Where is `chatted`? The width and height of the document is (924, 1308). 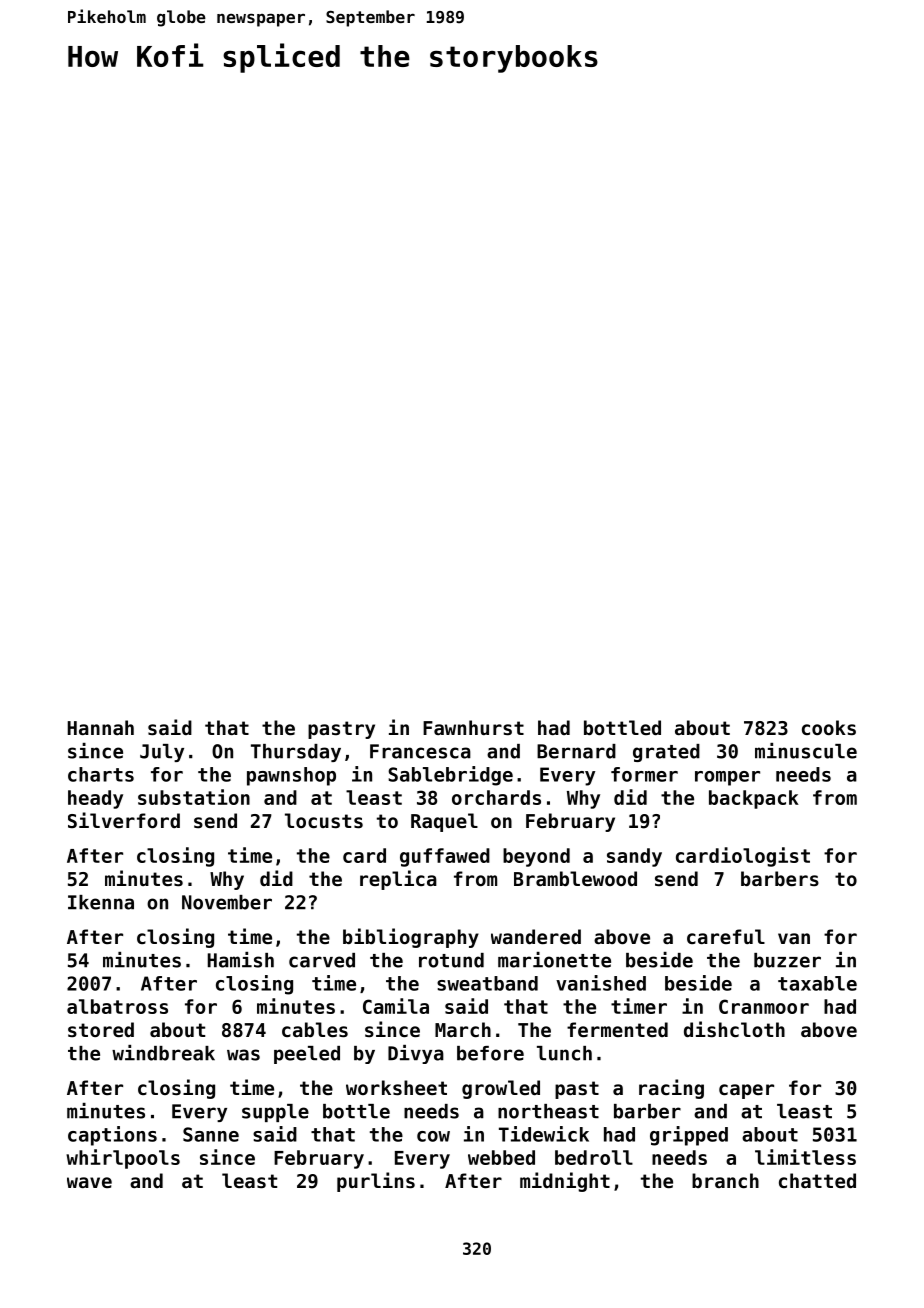 chatted is located at coordinates (817, 1180).
